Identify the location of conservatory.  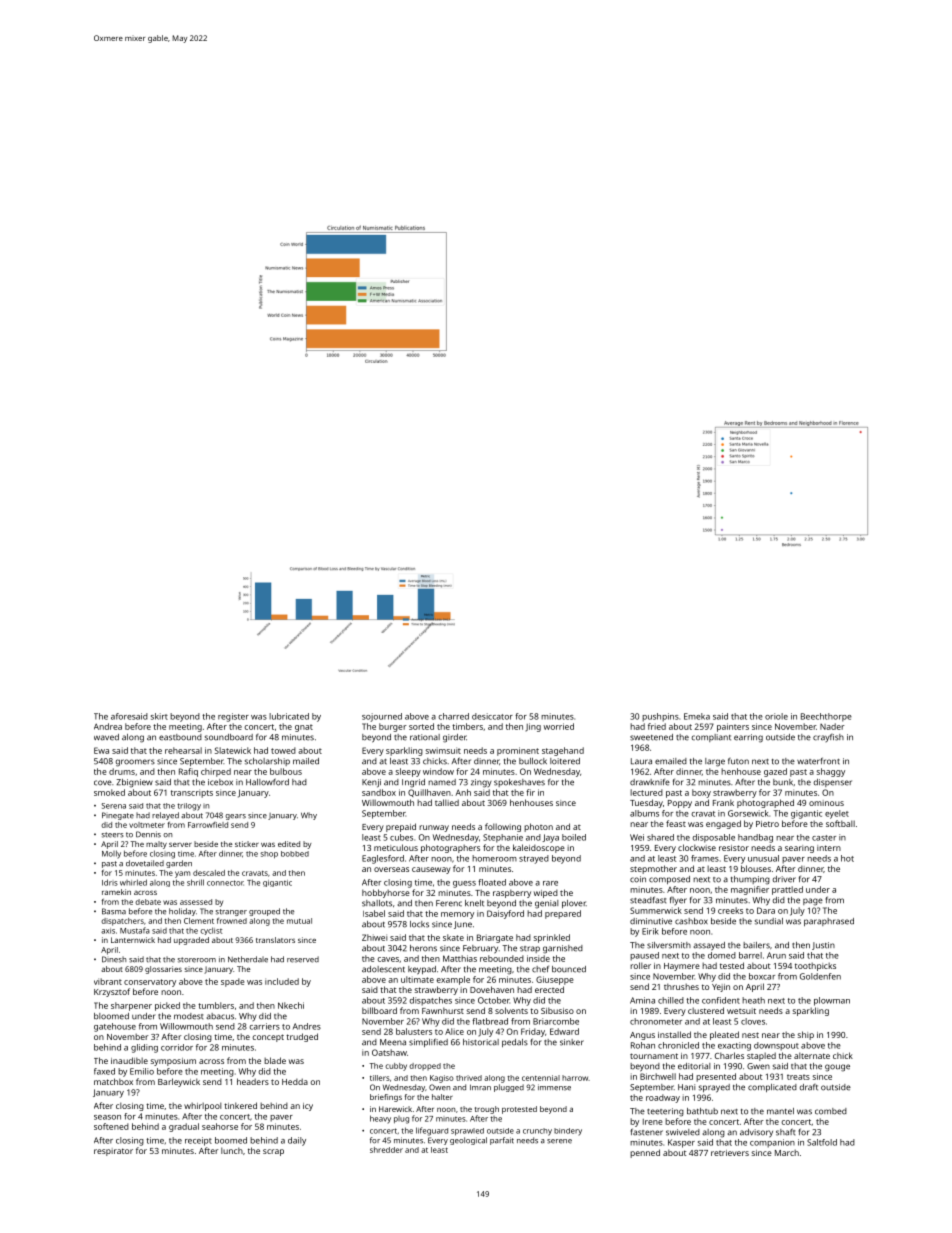
(150, 983).
